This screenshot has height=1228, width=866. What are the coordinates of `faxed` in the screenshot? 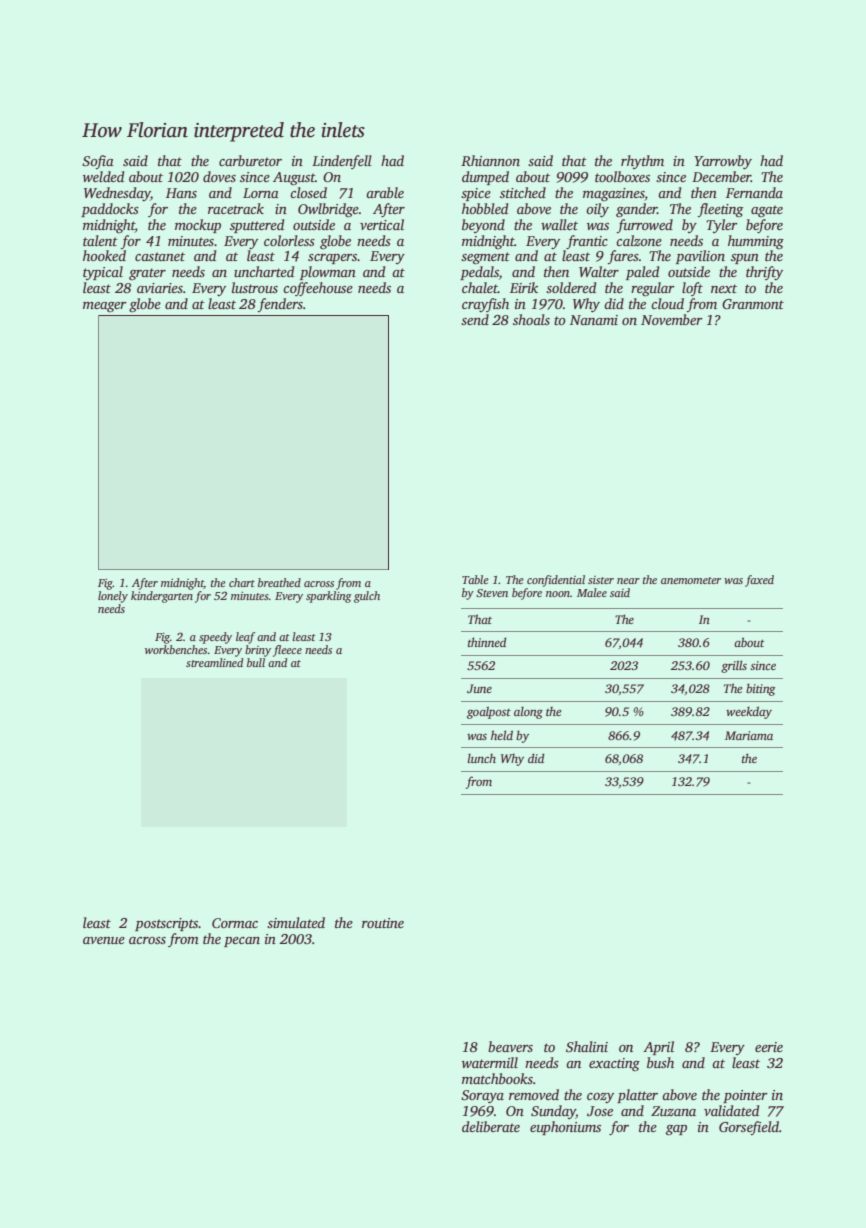 It's located at (759, 581).
